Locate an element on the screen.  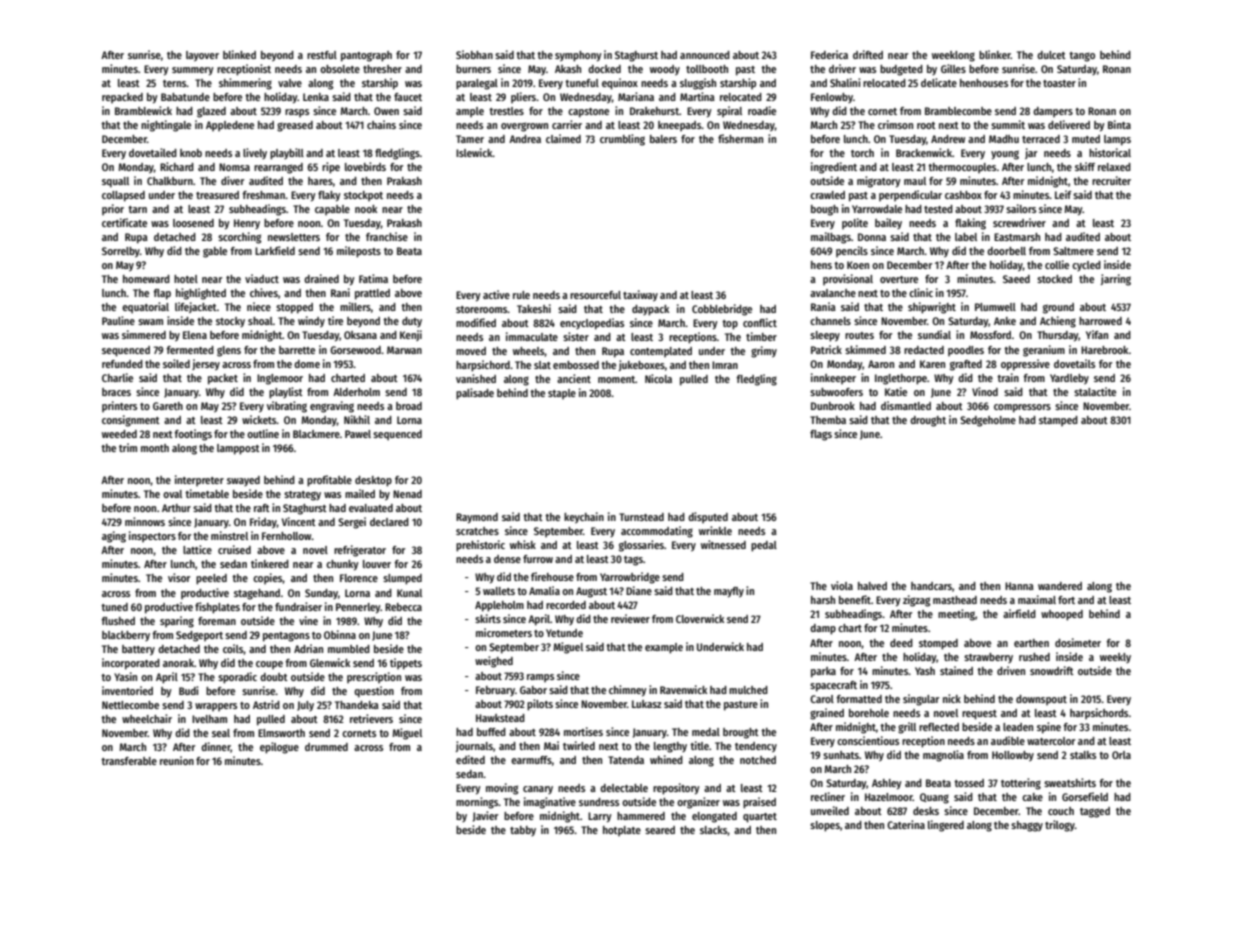
month is located at coordinates (155, 448).
